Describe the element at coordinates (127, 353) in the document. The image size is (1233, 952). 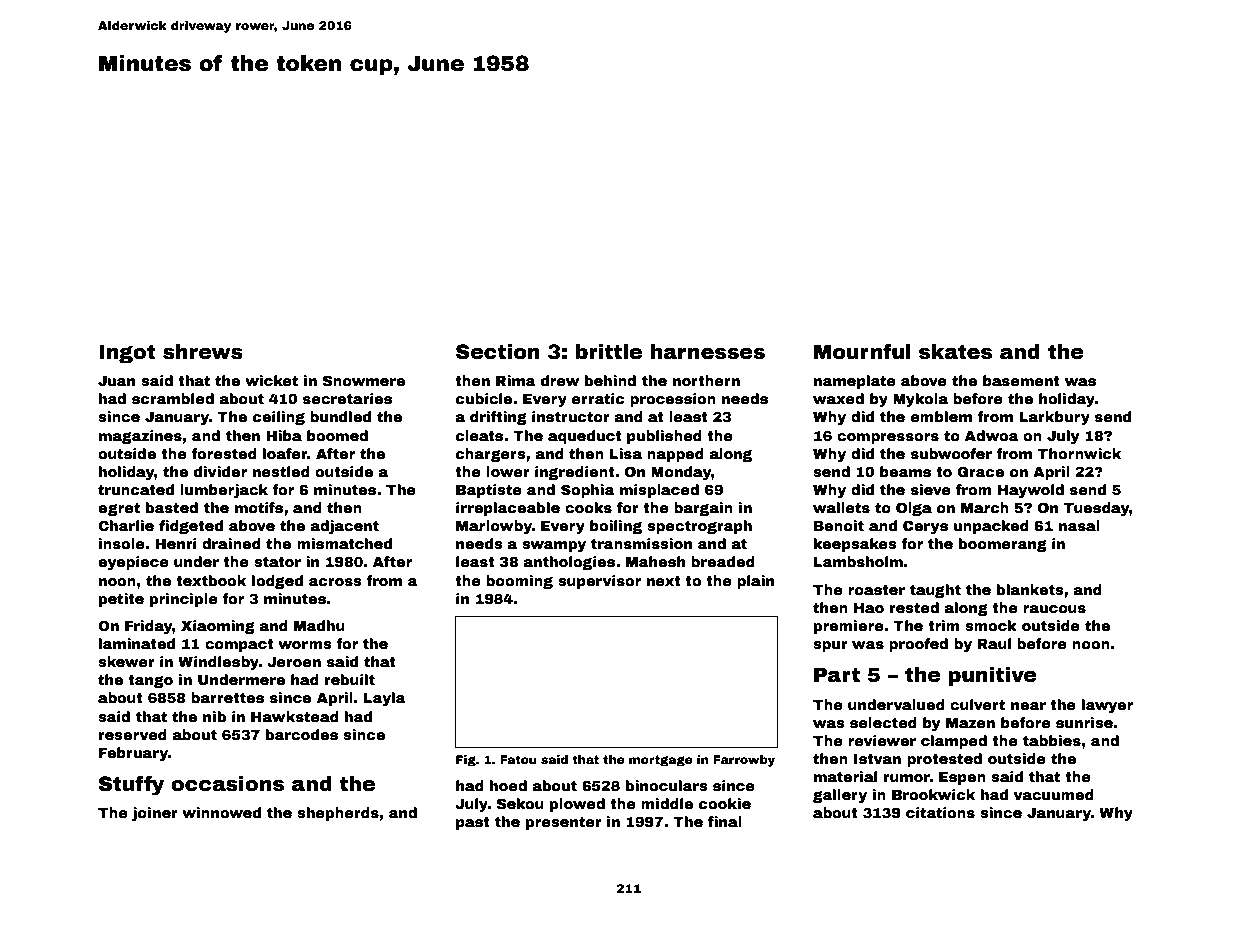
I see `Ingot` at that location.
